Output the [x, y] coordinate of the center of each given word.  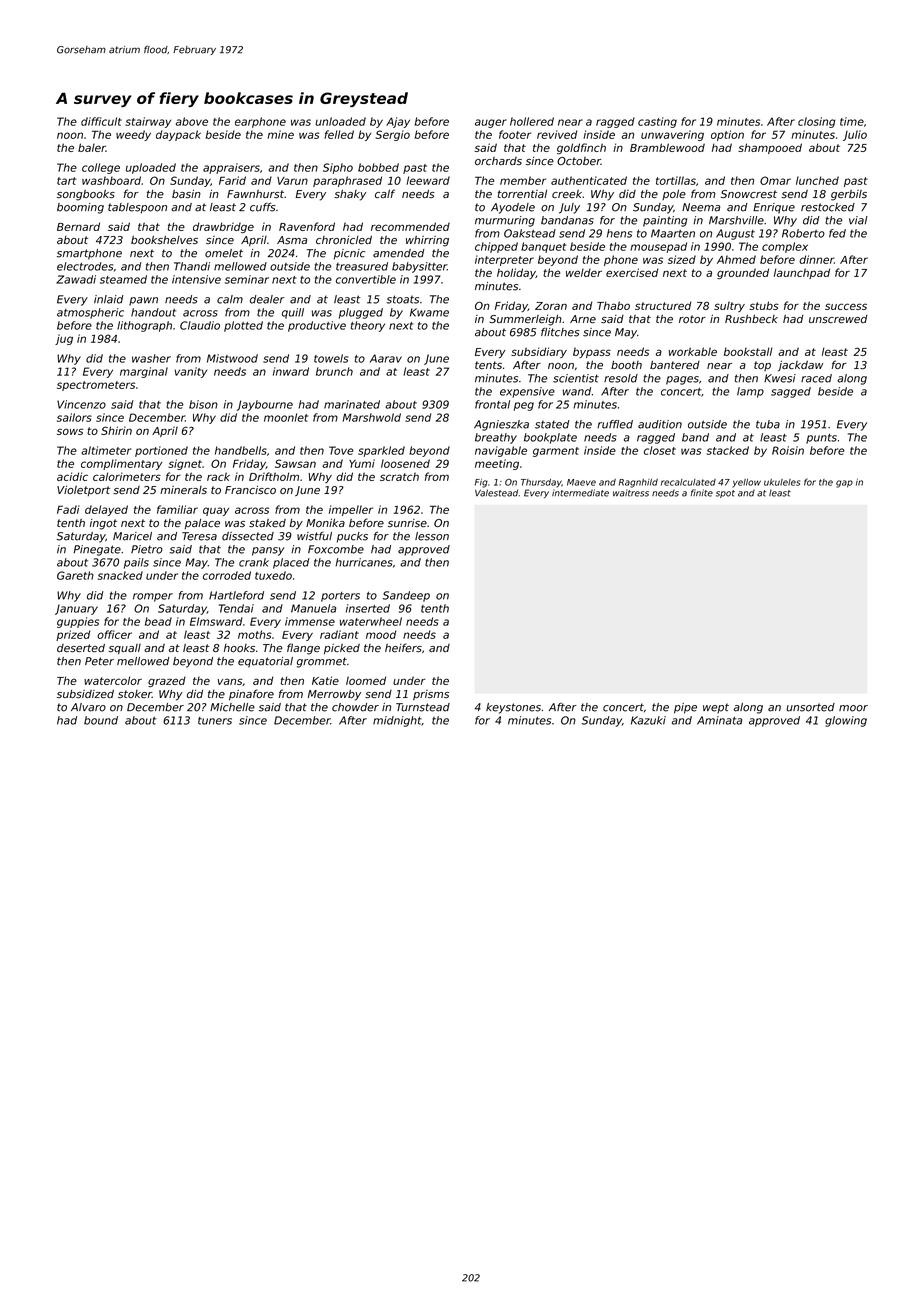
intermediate [580, 493]
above [192, 121]
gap [844, 484]
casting [657, 122]
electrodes [85, 266]
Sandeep [406, 596]
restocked [828, 207]
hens [619, 233]
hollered [532, 121]
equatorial [265, 662]
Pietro [147, 549]
